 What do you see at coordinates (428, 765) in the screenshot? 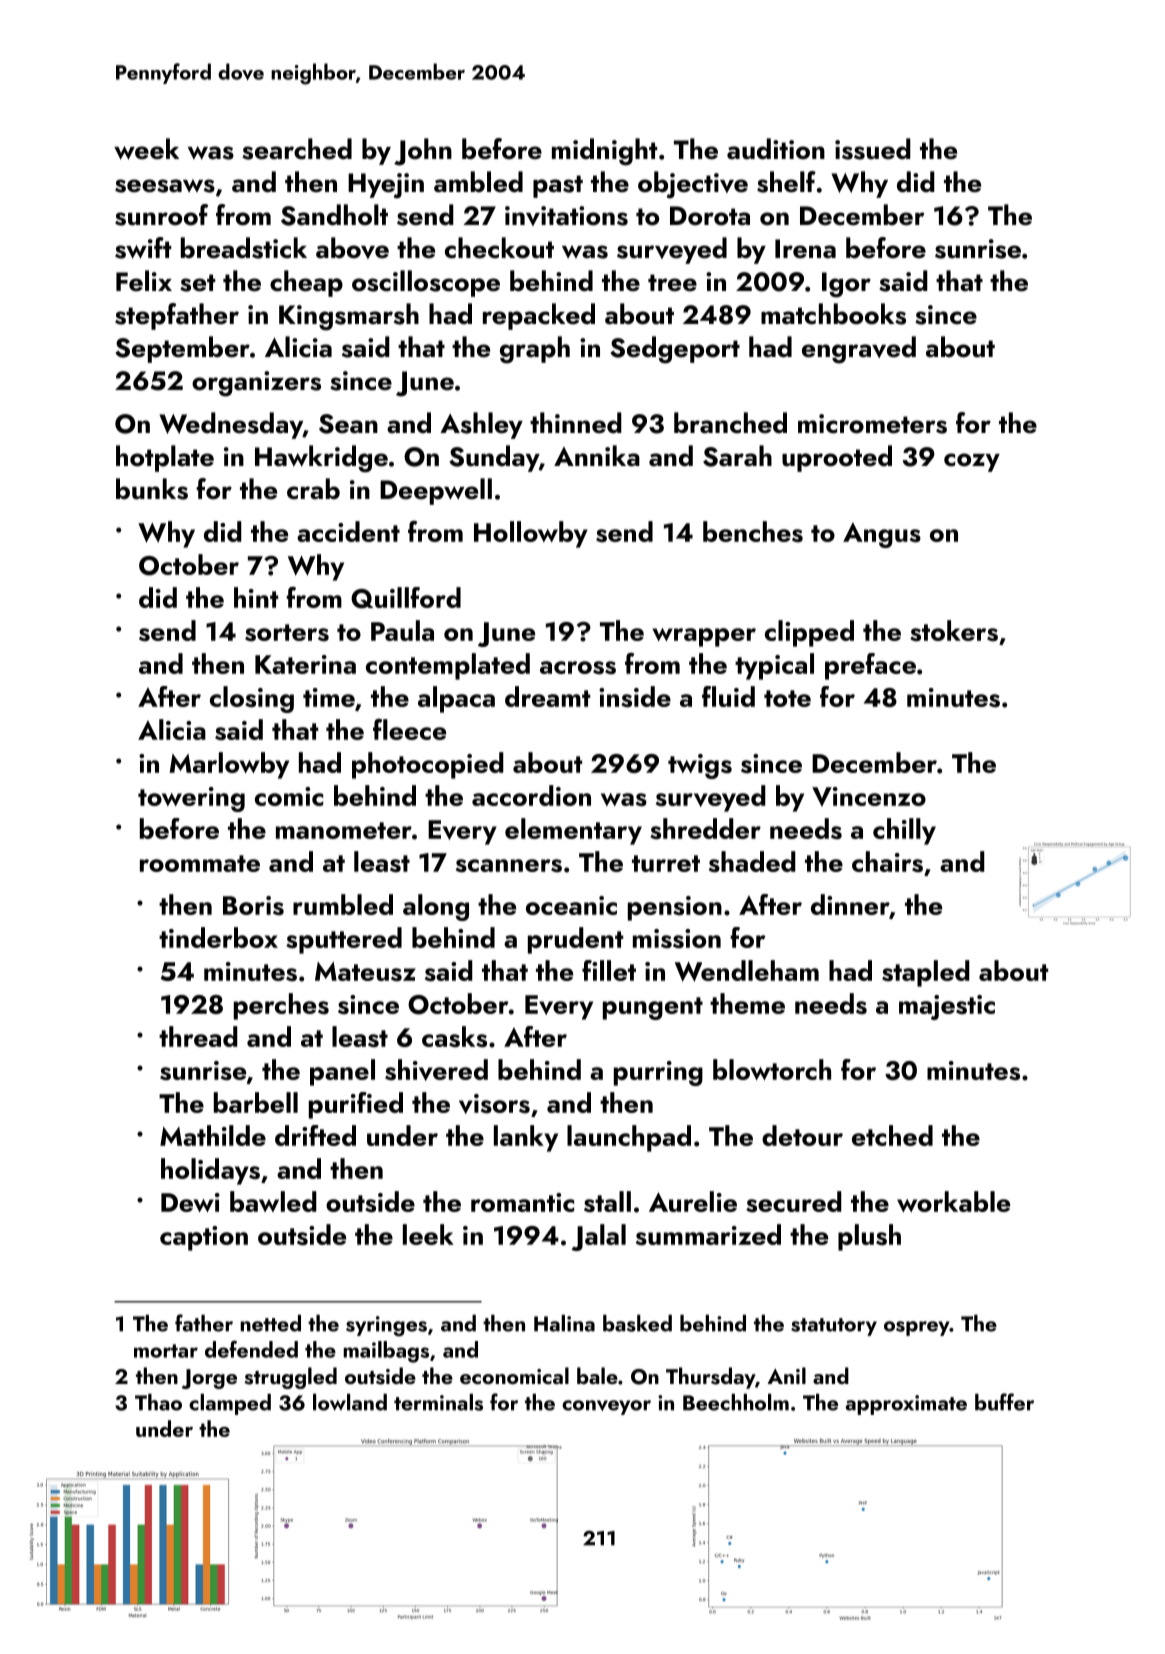
I see `photocopied` at bounding box center [428, 765].
